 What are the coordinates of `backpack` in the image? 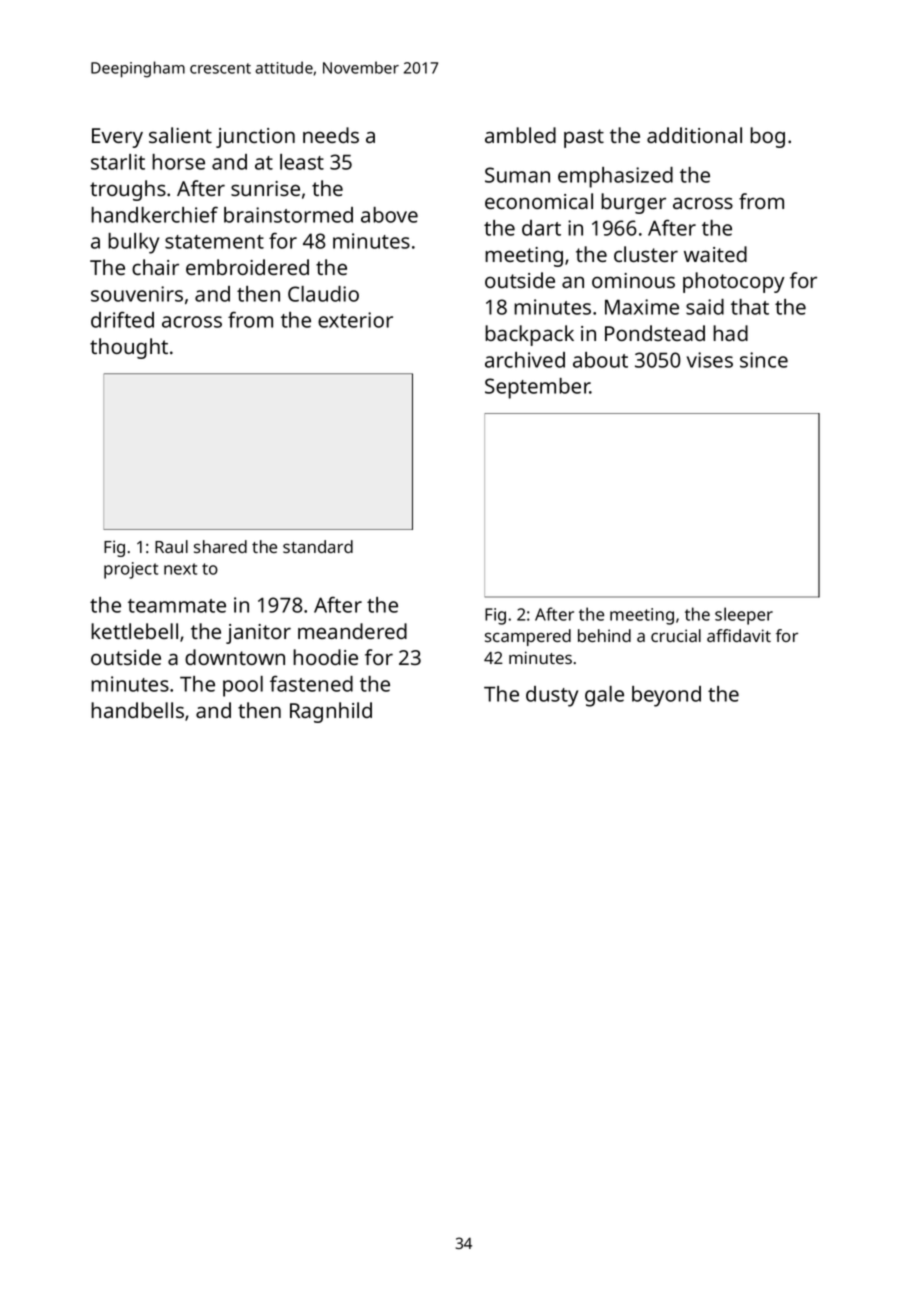 It's located at (529, 335).
